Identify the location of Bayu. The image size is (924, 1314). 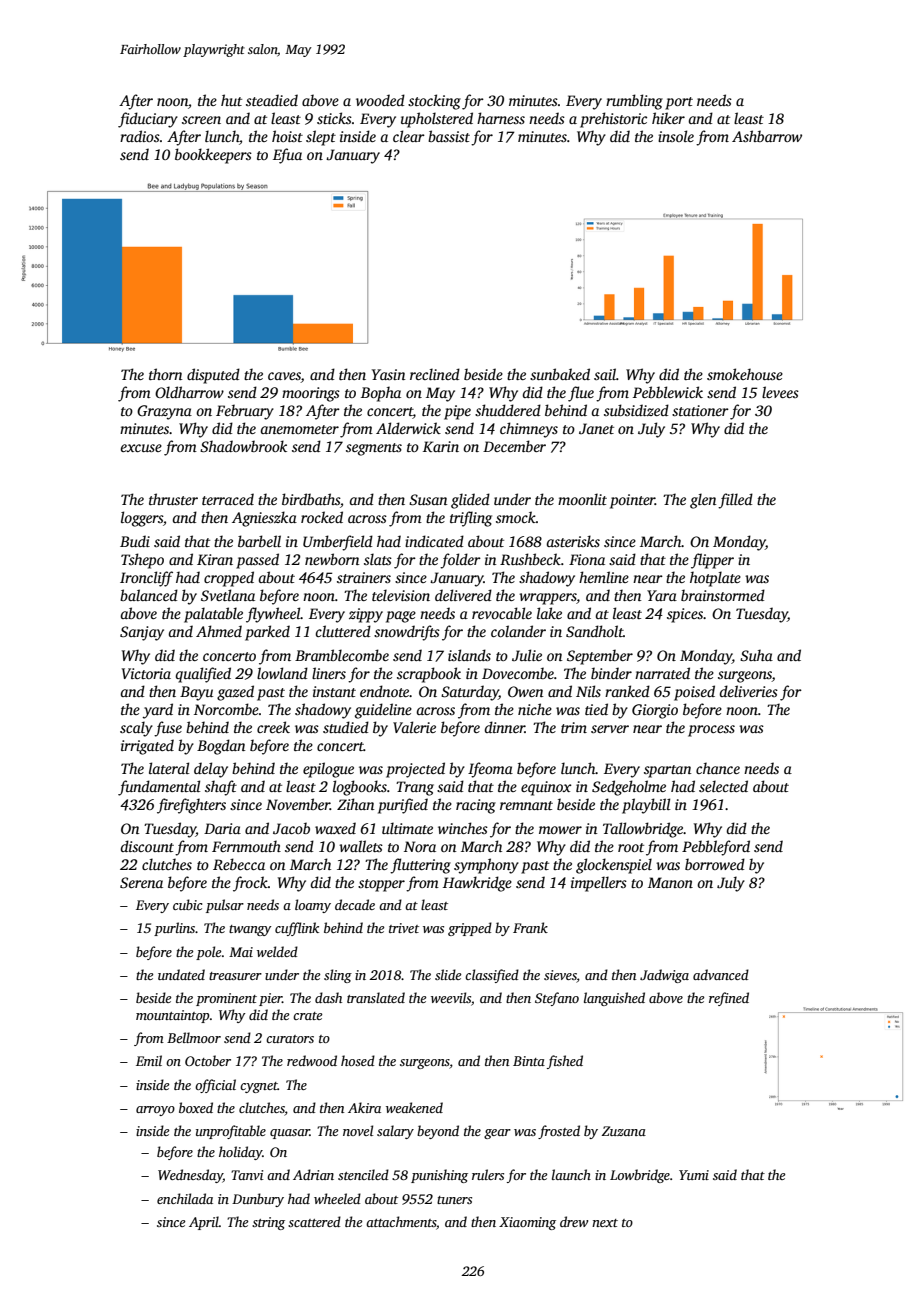
(196, 693).
